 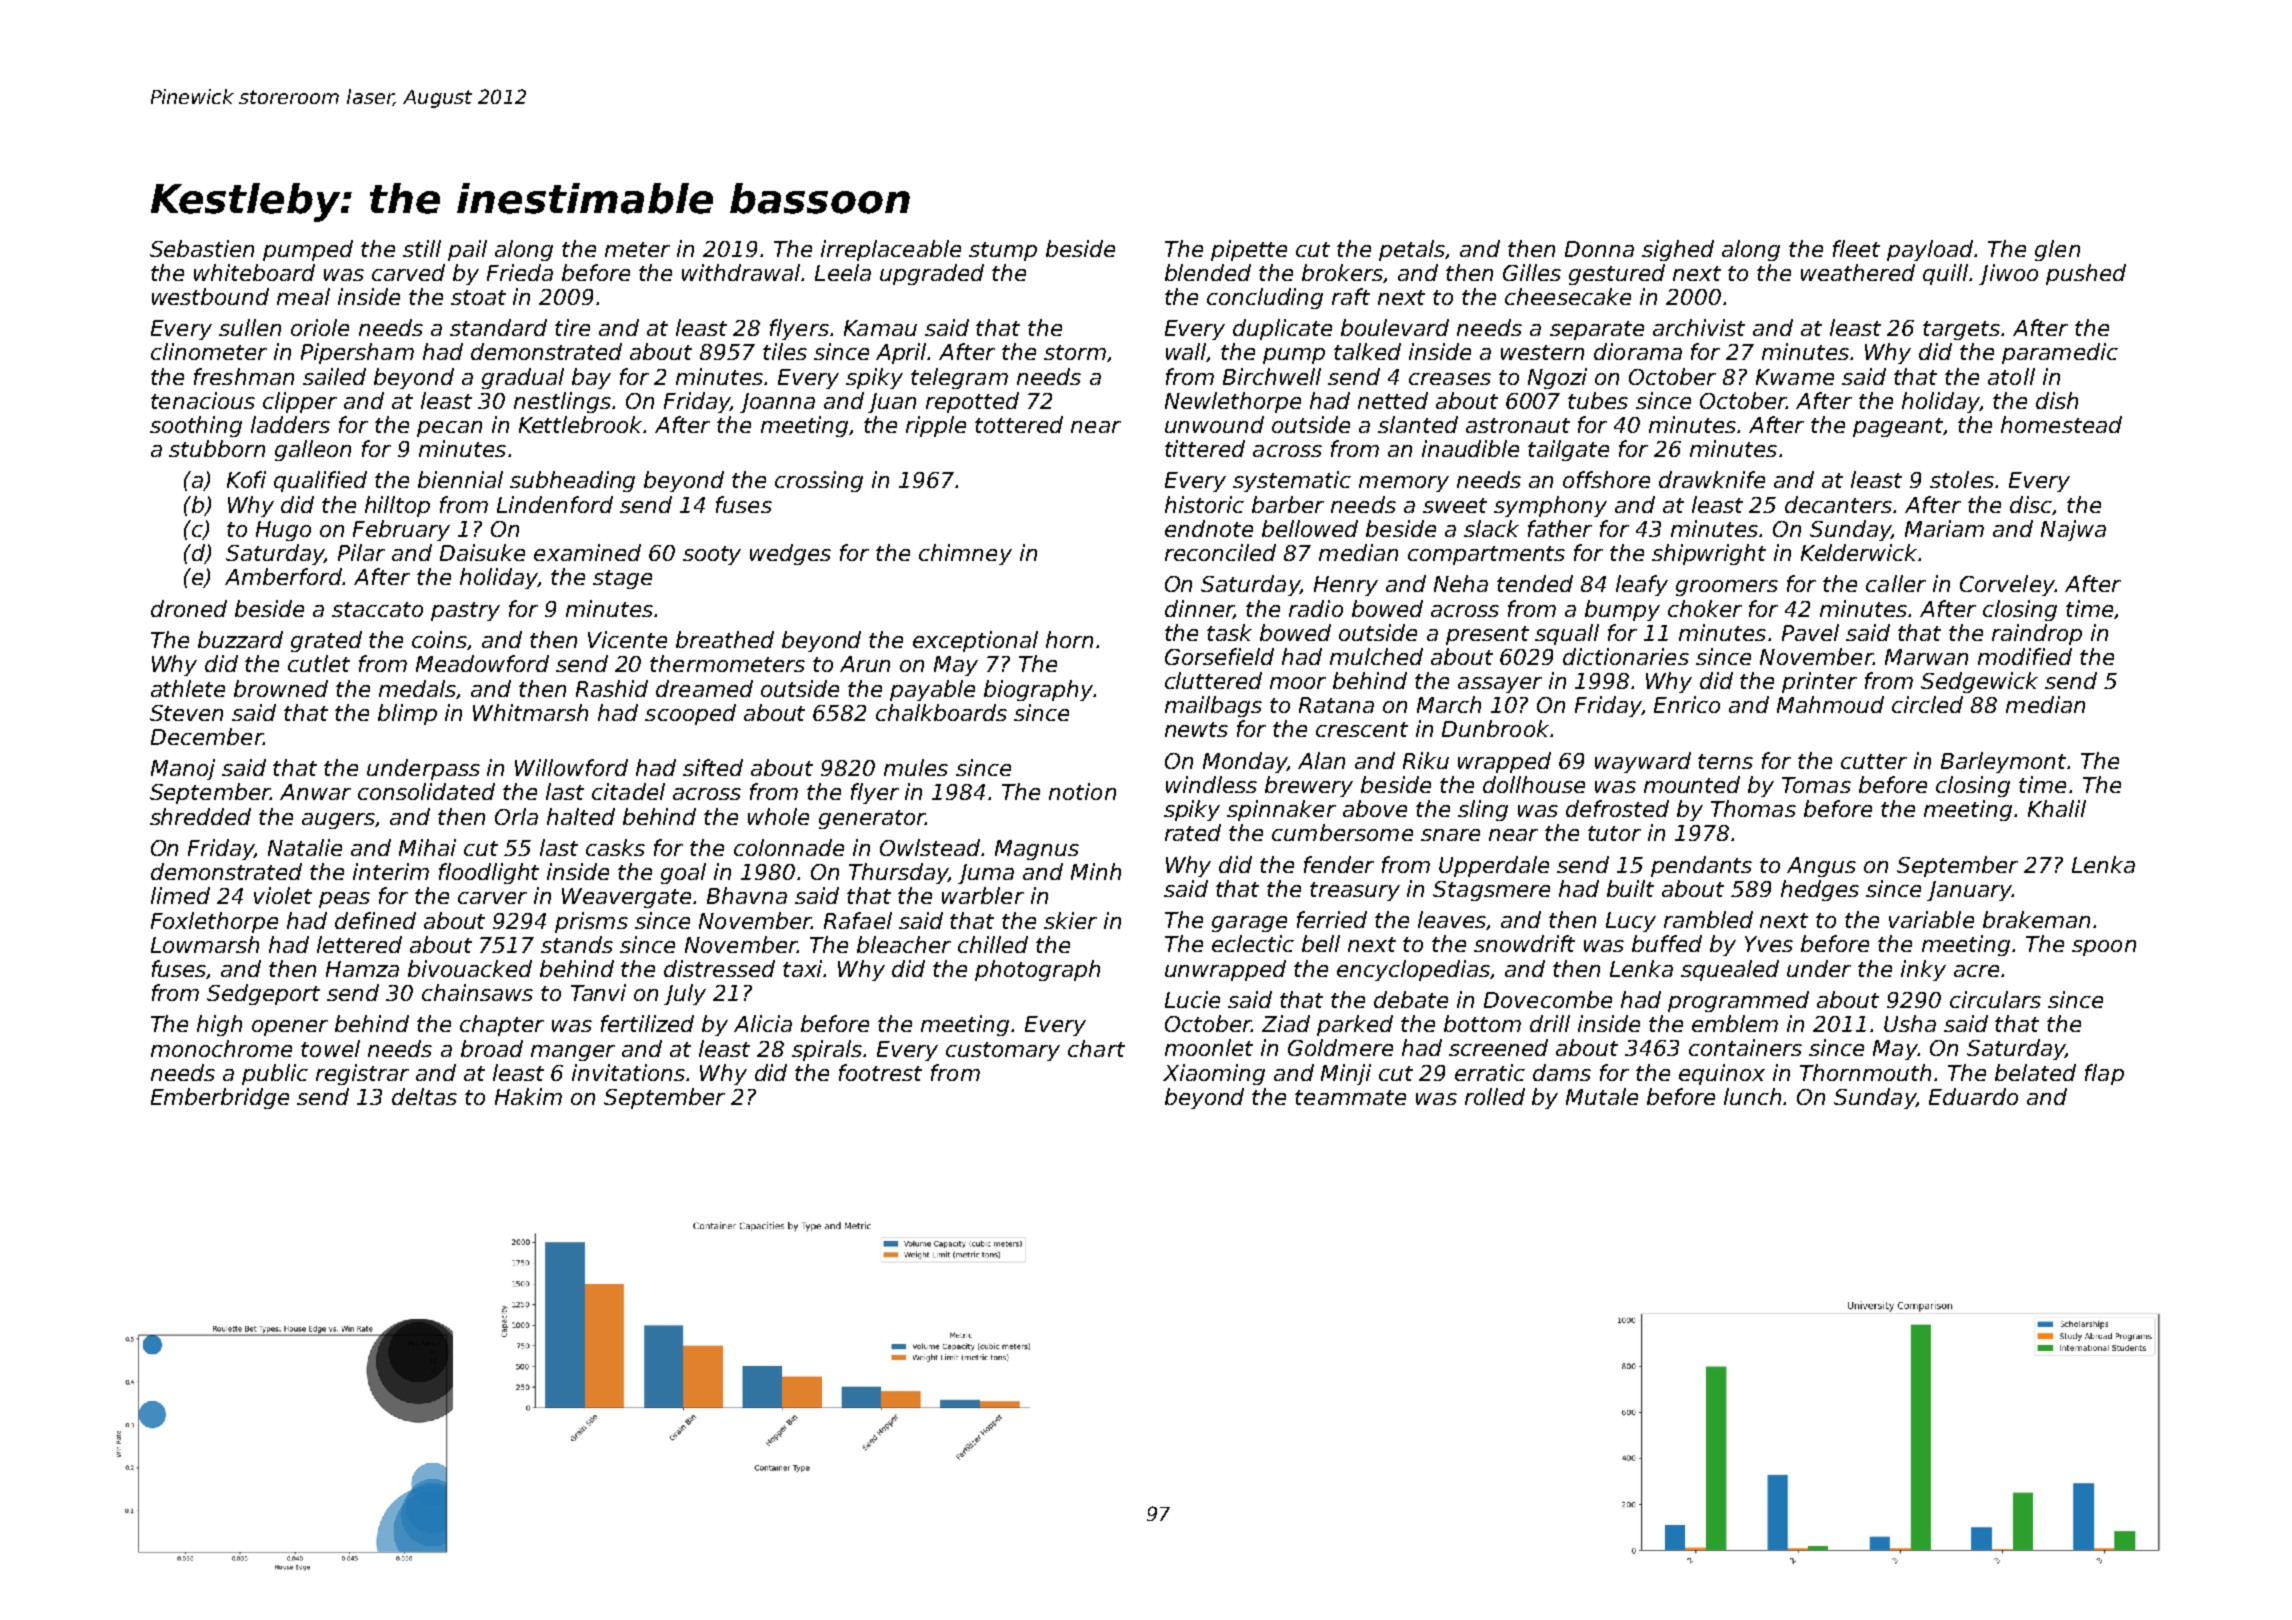 I want to click on freshman, so click(x=244, y=376).
